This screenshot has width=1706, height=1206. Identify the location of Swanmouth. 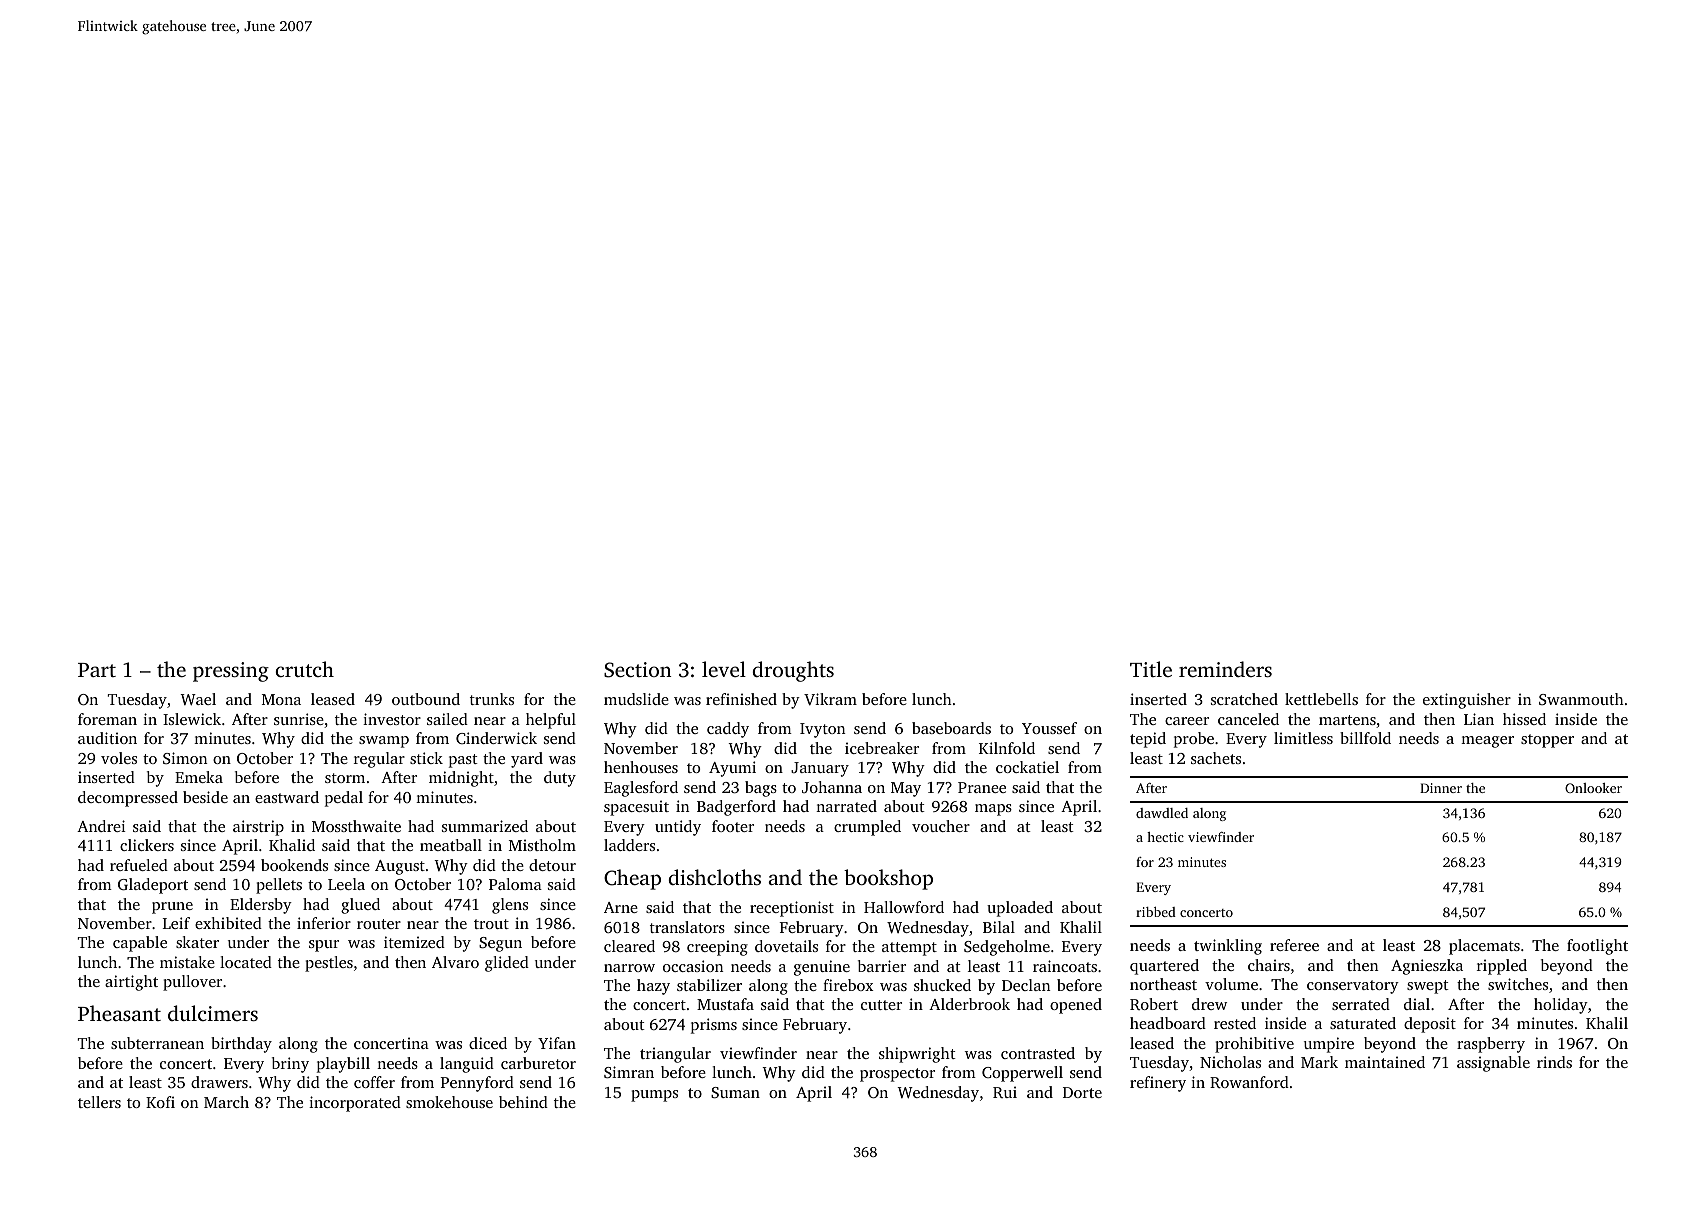
(1581, 699).
